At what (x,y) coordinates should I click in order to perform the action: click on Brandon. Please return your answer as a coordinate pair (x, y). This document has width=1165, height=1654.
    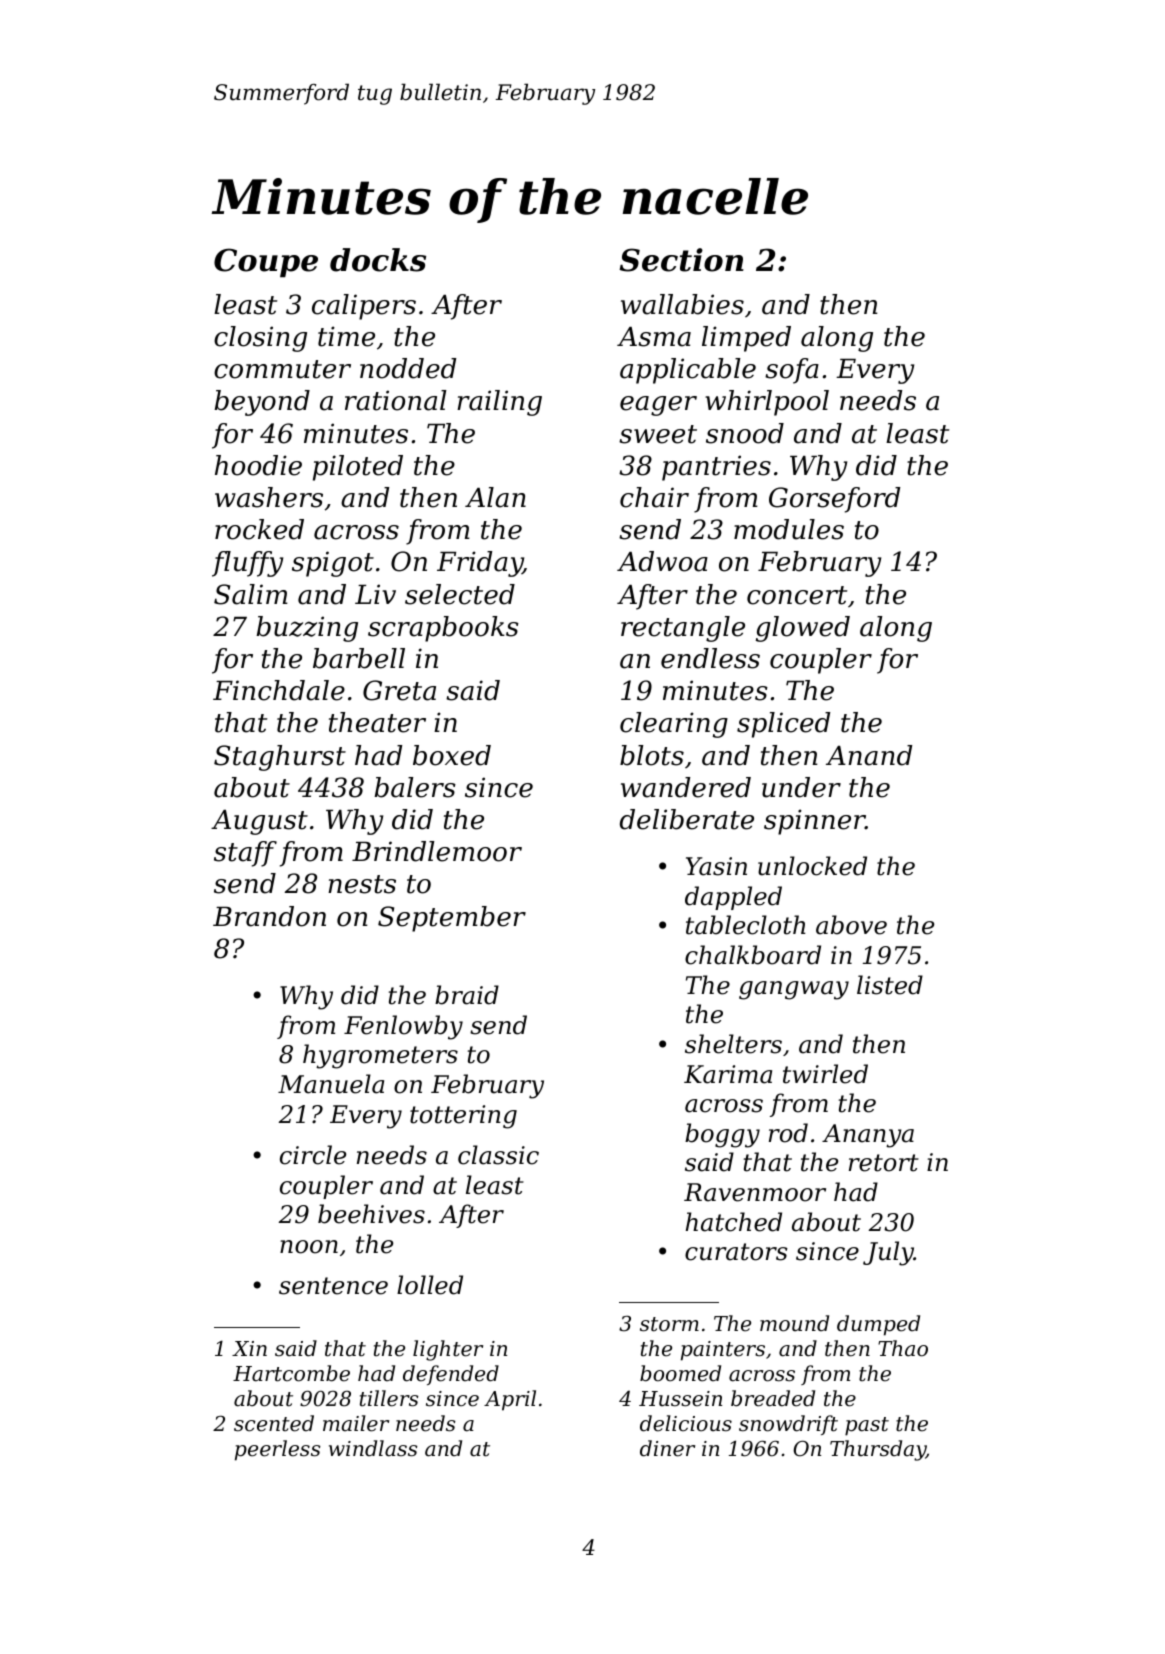
    Looking at the image, I should click on (269, 916).
